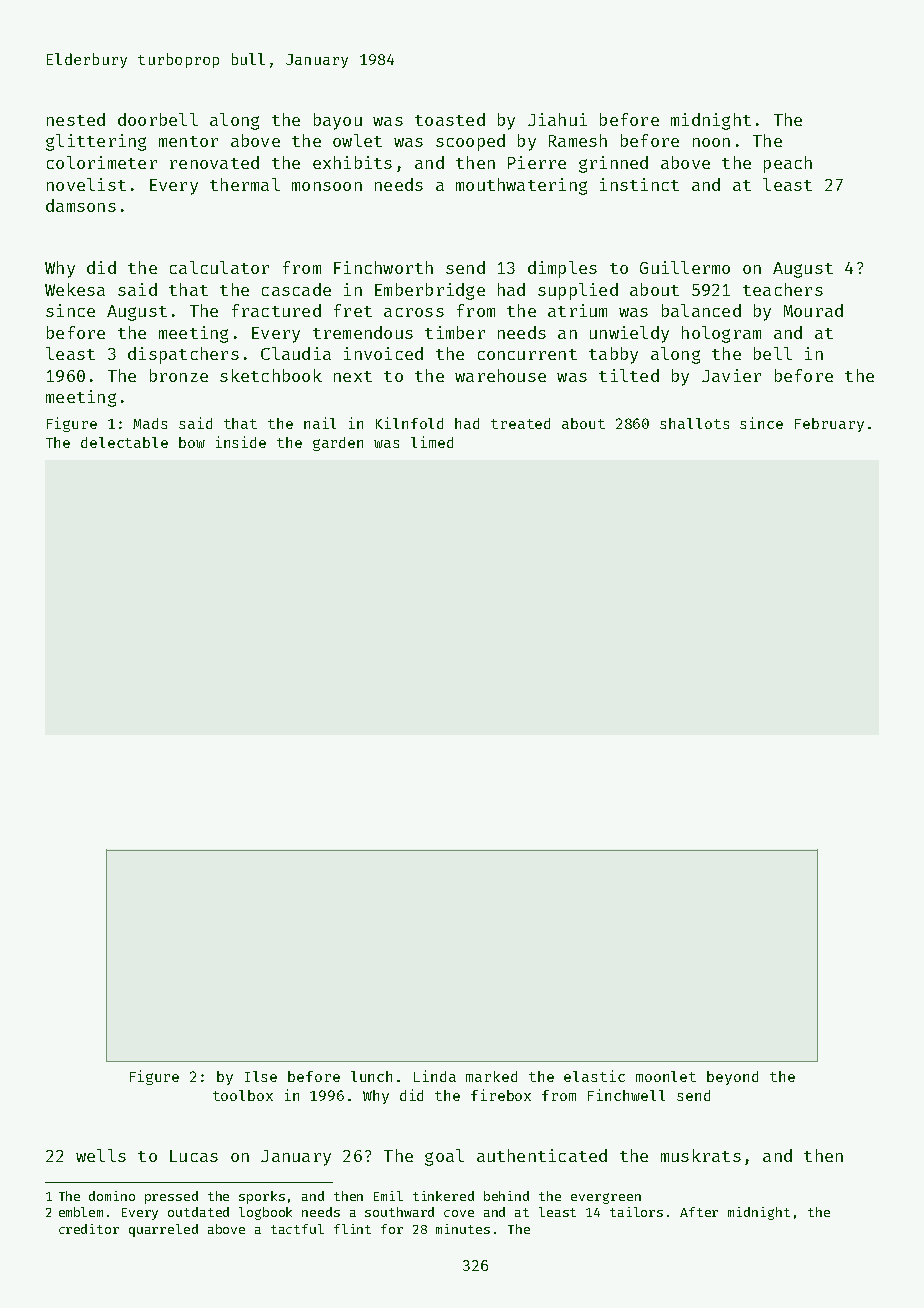 The height and width of the page is (1308, 924). Describe the element at coordinates (194, 1156) in the page. I see `Lucas` at that location.
